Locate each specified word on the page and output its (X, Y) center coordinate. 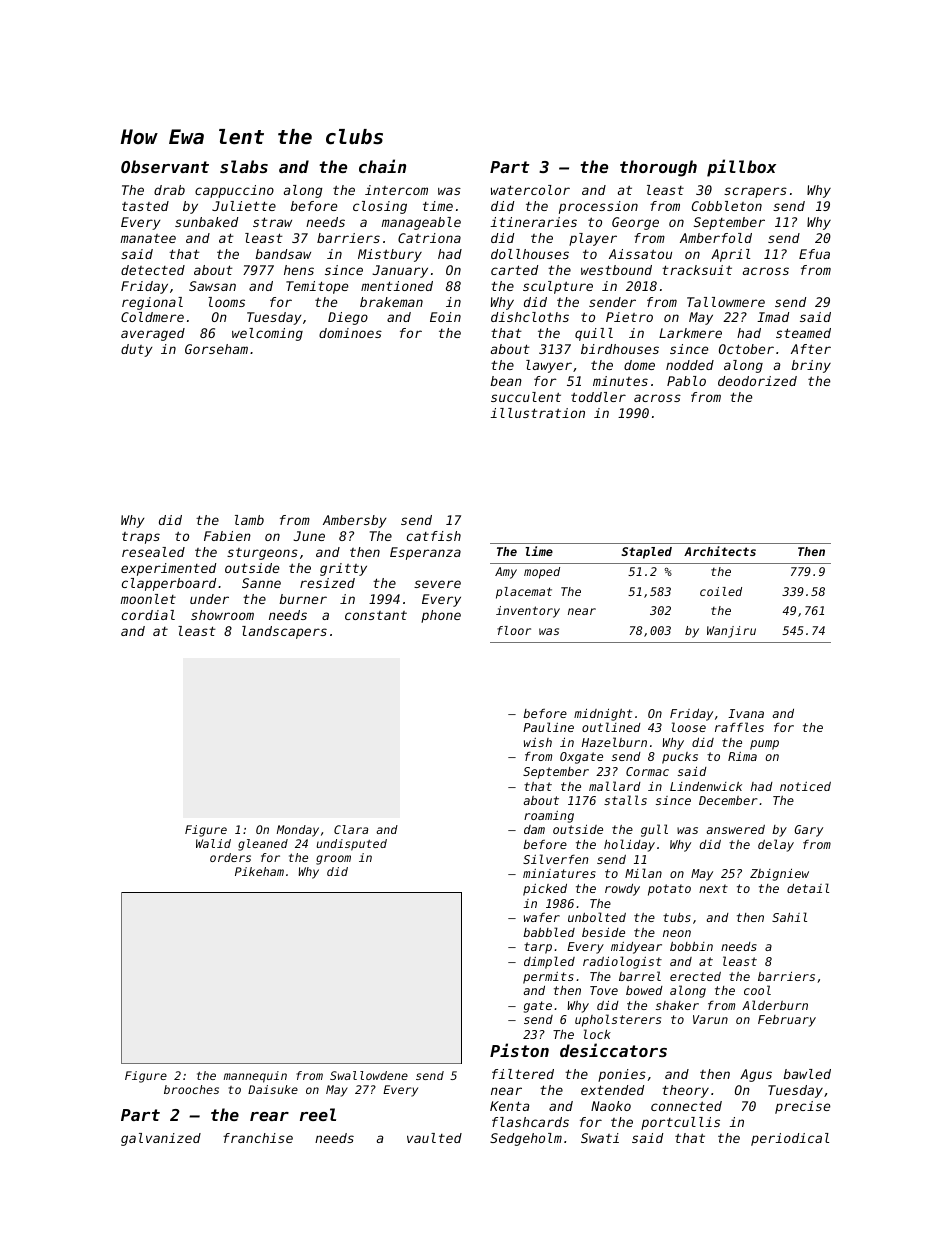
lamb (249, 520)
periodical (790, 1139)
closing (380, 207)
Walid (213, 843)
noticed (805, 786)
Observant (165, 166)
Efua (814, 254)
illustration (538, 413)
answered (735, 829)
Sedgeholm (526, 1139)
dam (534, 829)
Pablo (686, 381)
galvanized (161, 1139)
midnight (603, 715)
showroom (222, 615)
